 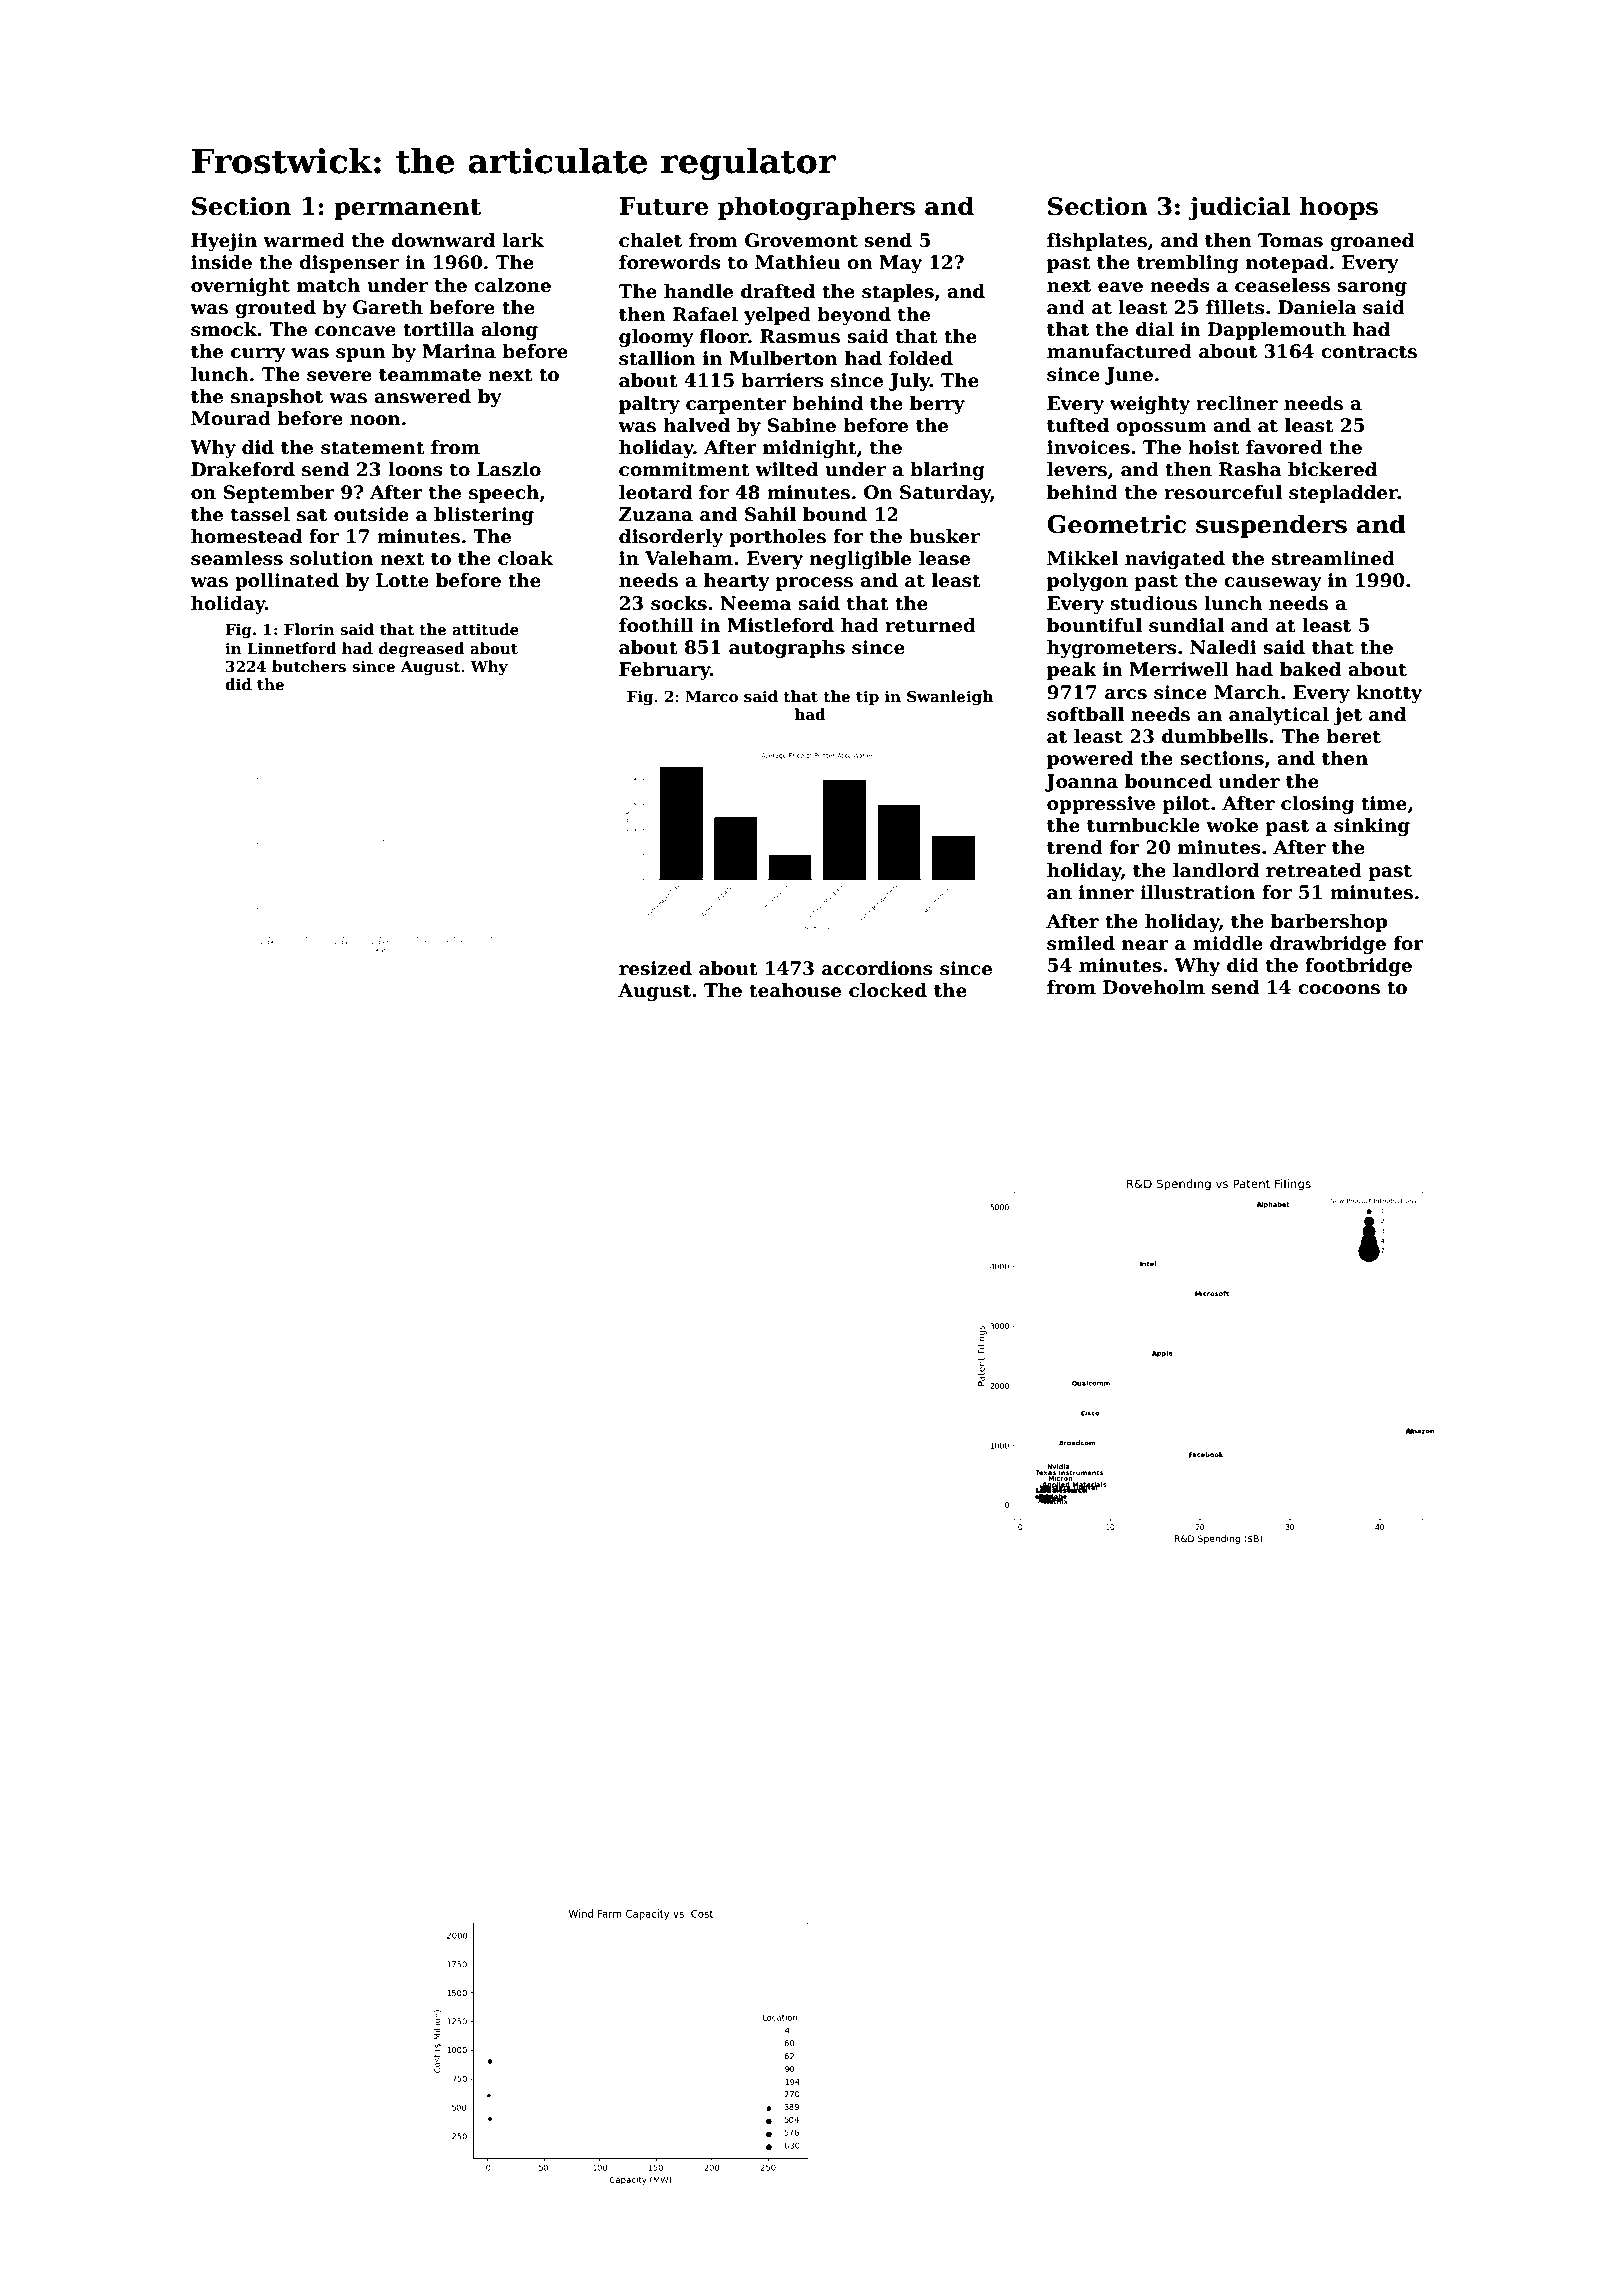 What do you see at coordinates (795, 990) in the page?
I see `teahouse` at bounding box center [795, 990].
